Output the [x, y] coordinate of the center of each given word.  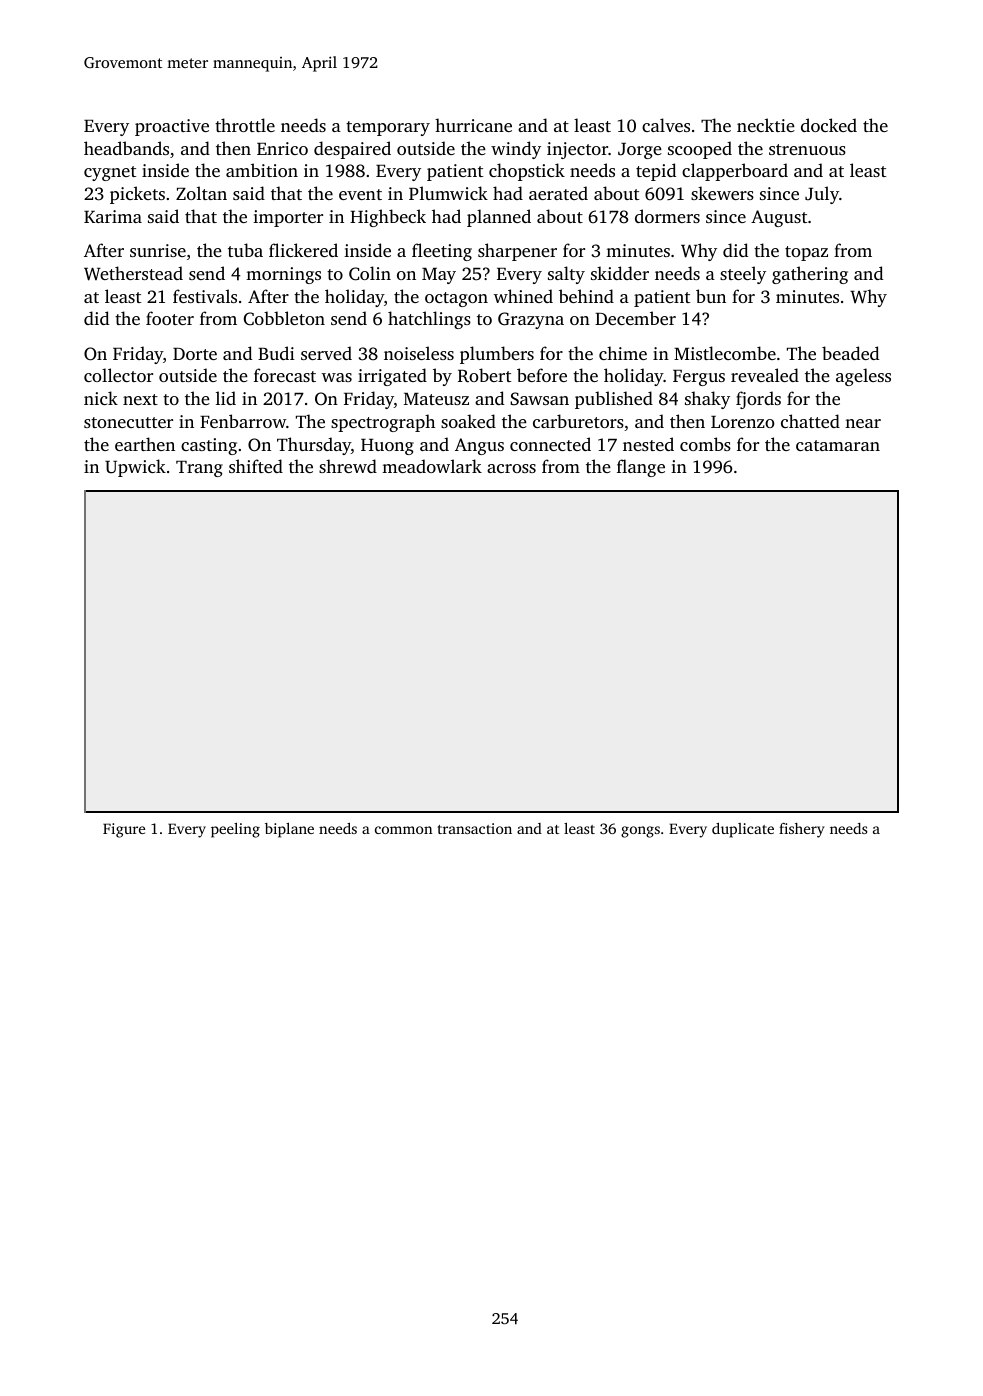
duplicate [743, 830]
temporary [388, 128]
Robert [484, 375]
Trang [199, 469]
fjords [758, 400]
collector [118, 375]
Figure [124, 830]
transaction [475, 828]
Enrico [282, 148]
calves [666, 125]
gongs [640, 832]
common [403, 830]
